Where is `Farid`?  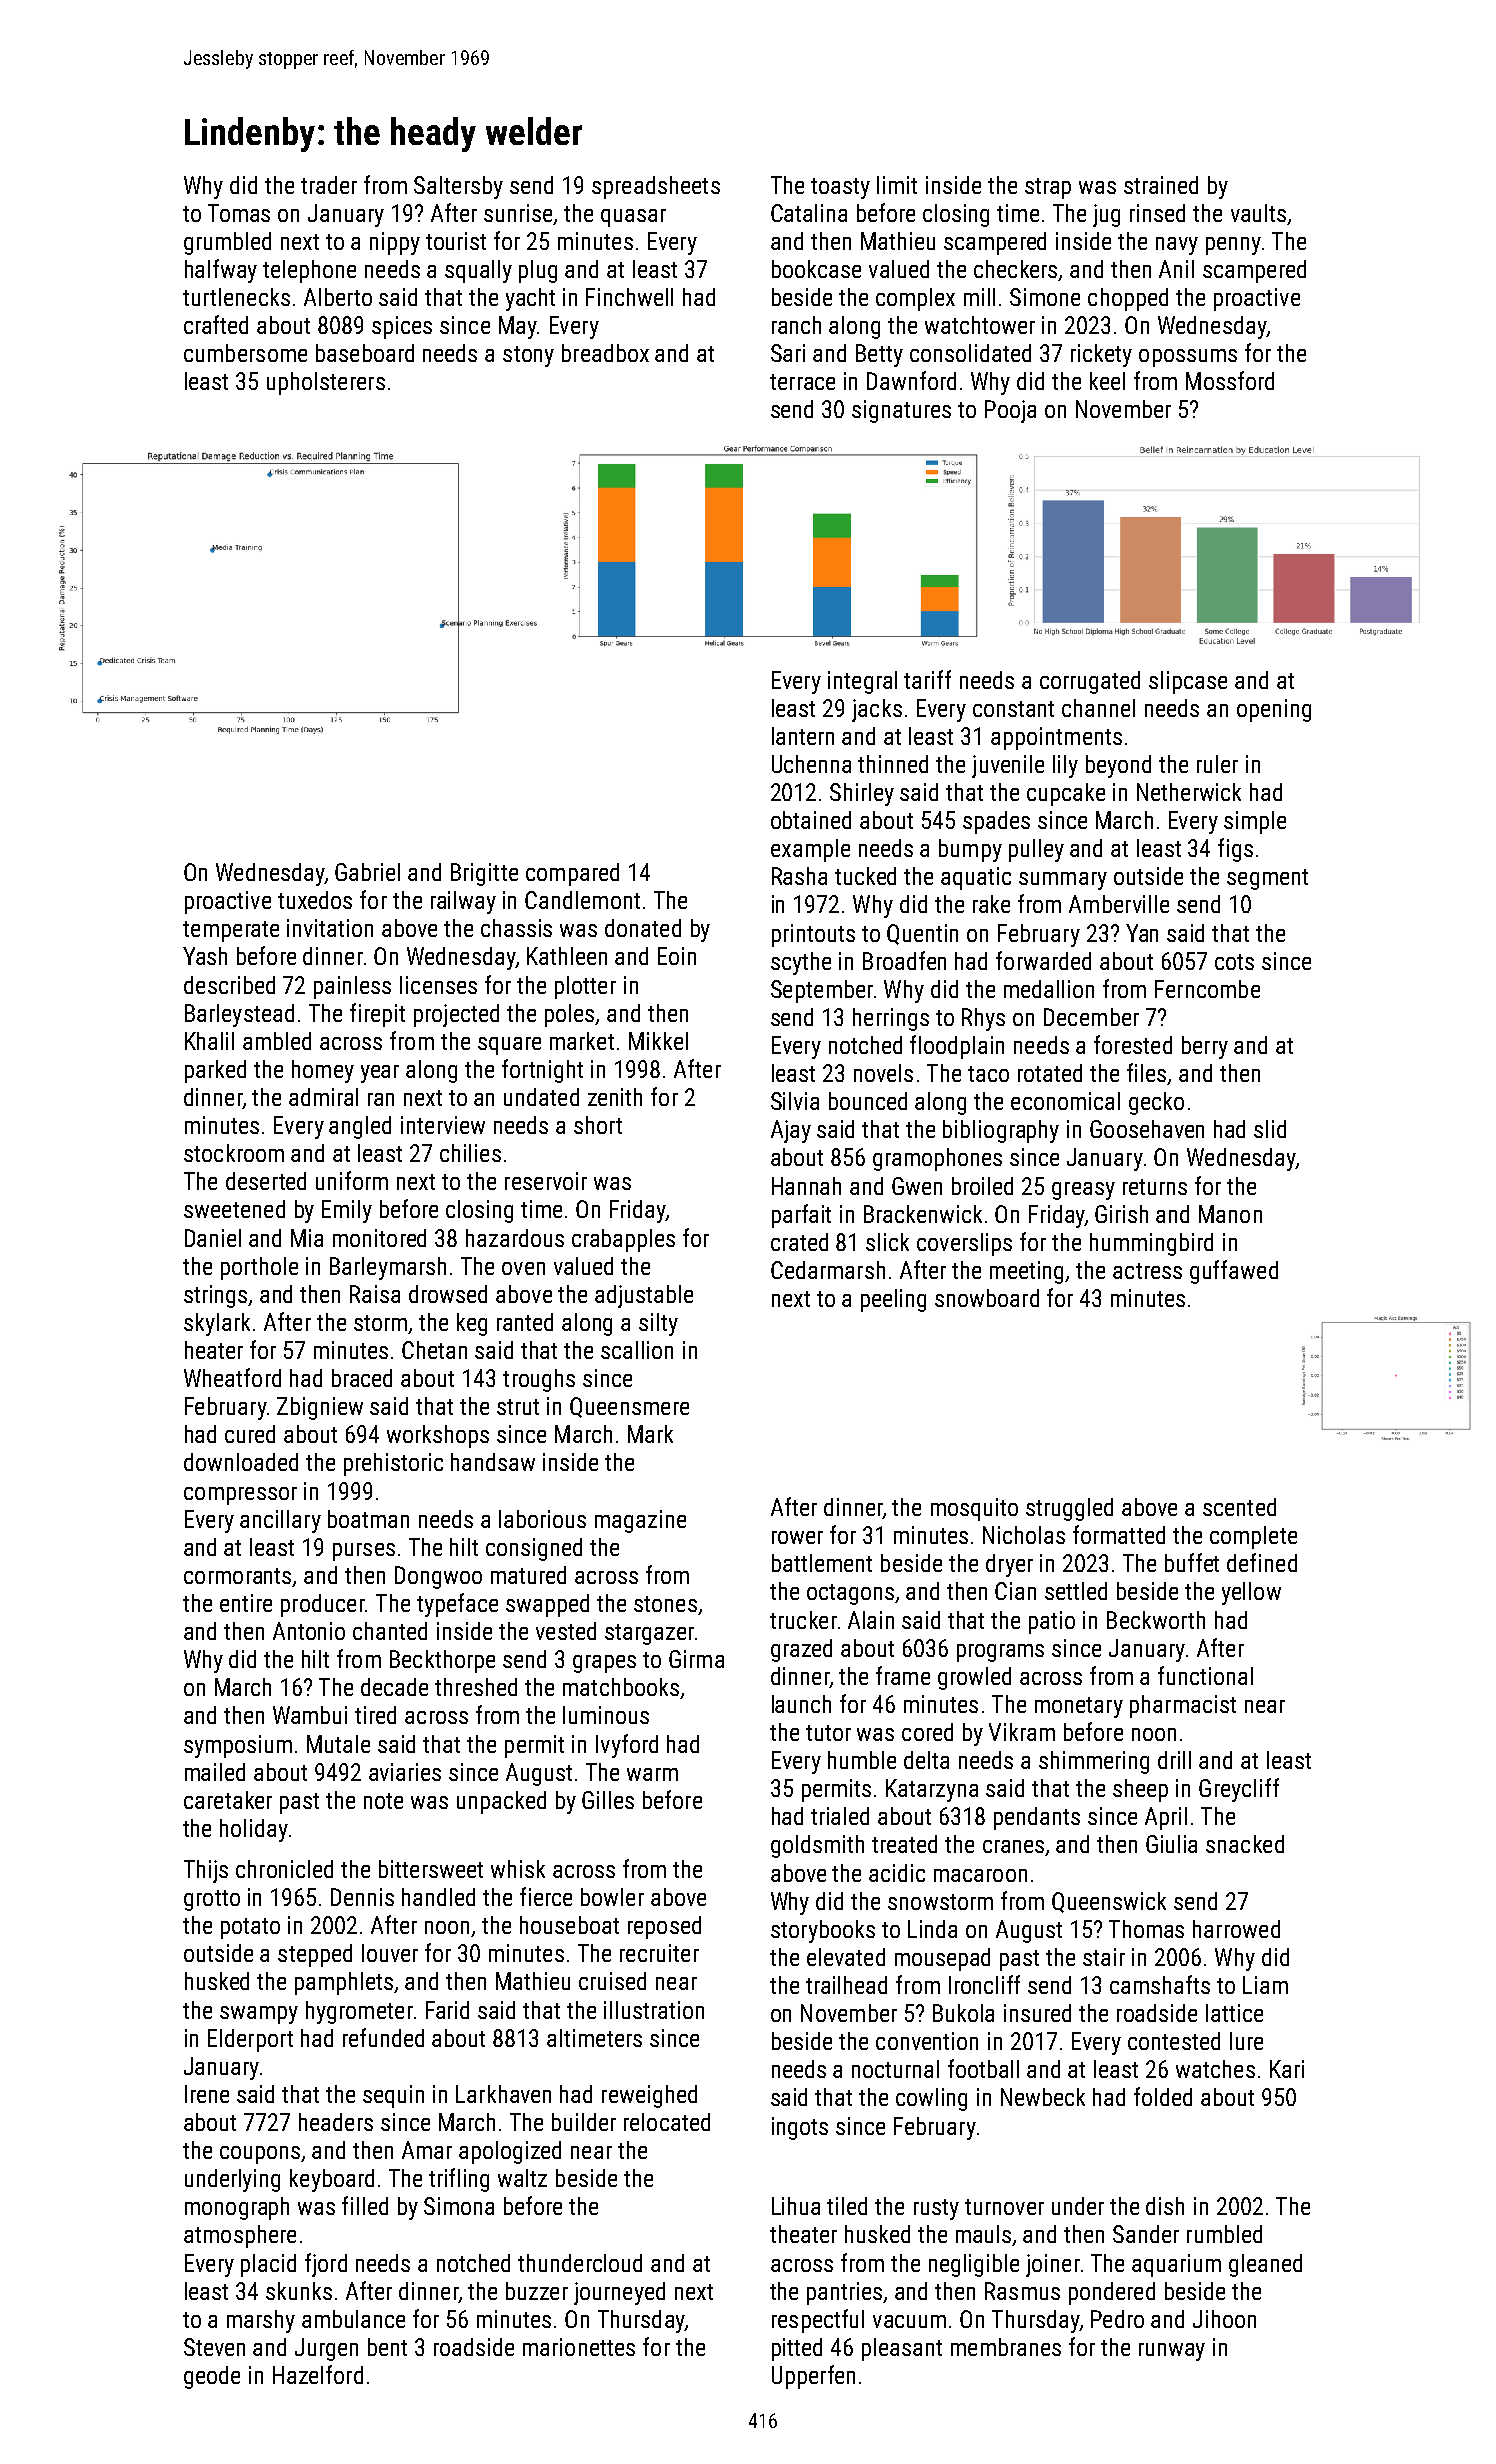
Farid is located at coordinates (447, 2010).
